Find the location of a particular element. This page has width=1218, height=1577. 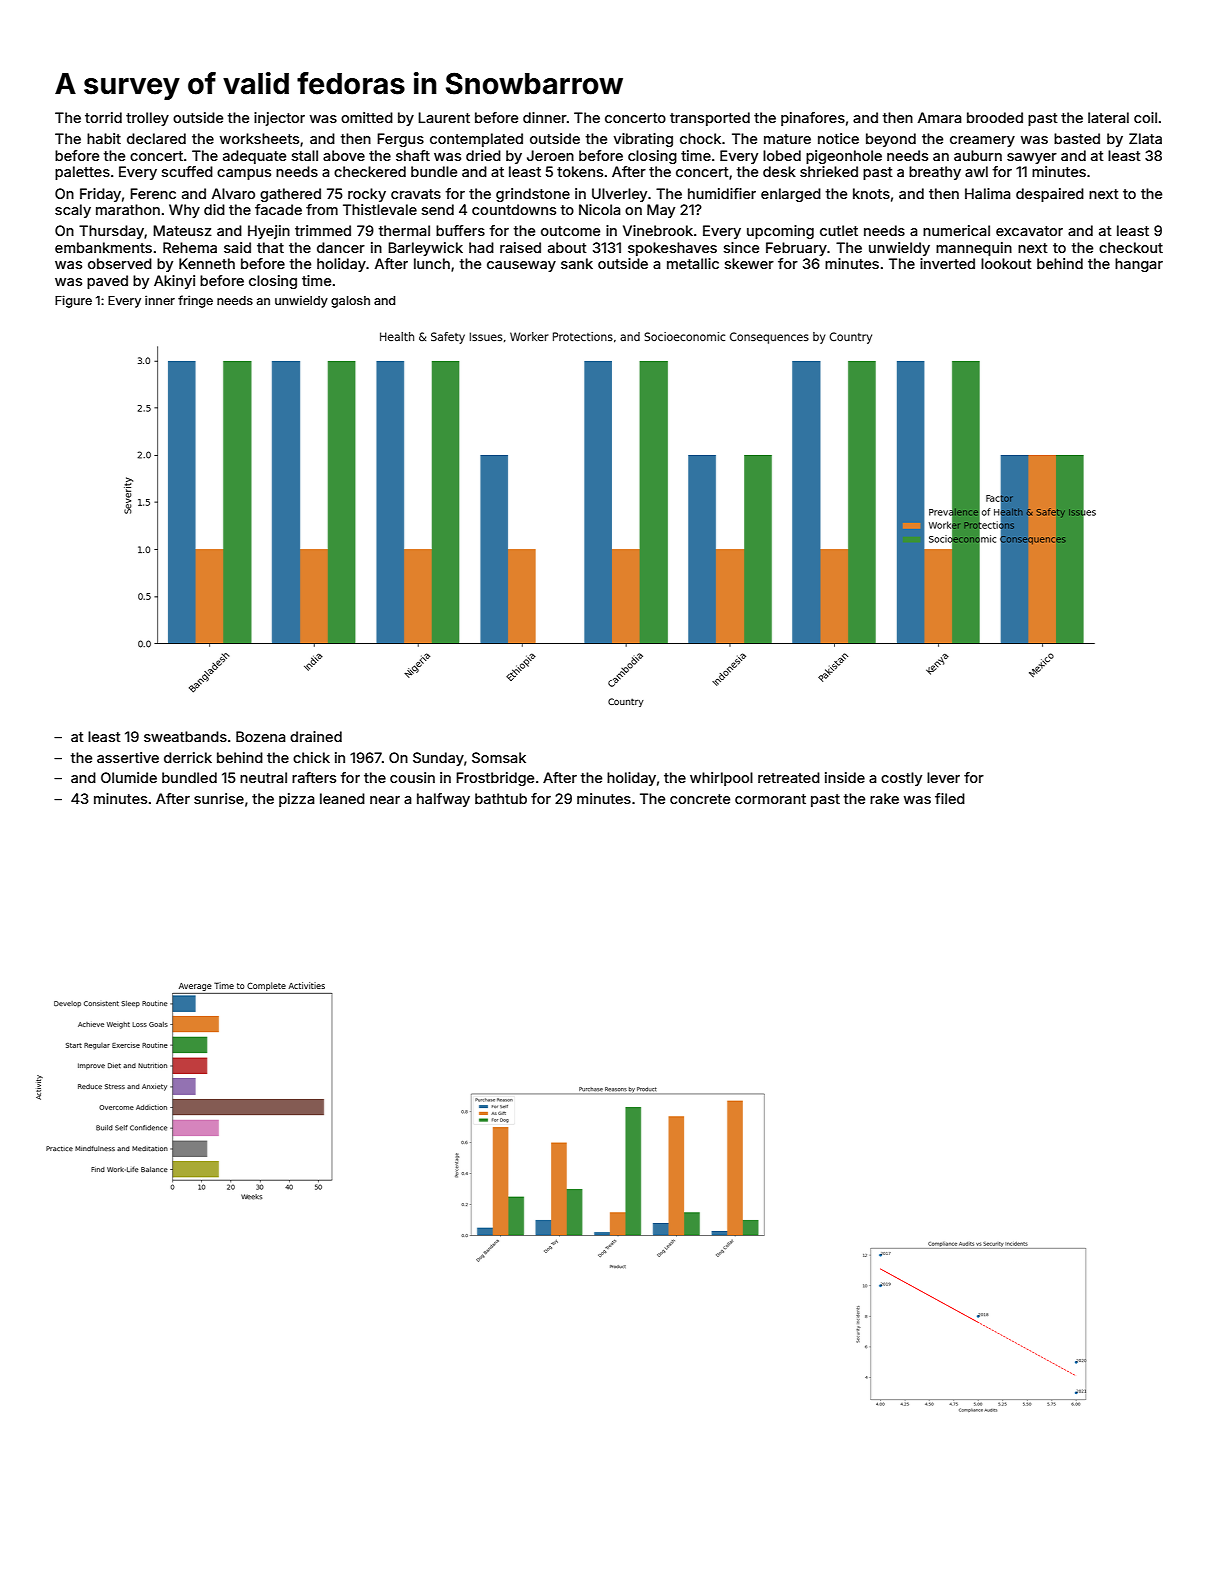

derrick is located at coordinates (188, 757).
